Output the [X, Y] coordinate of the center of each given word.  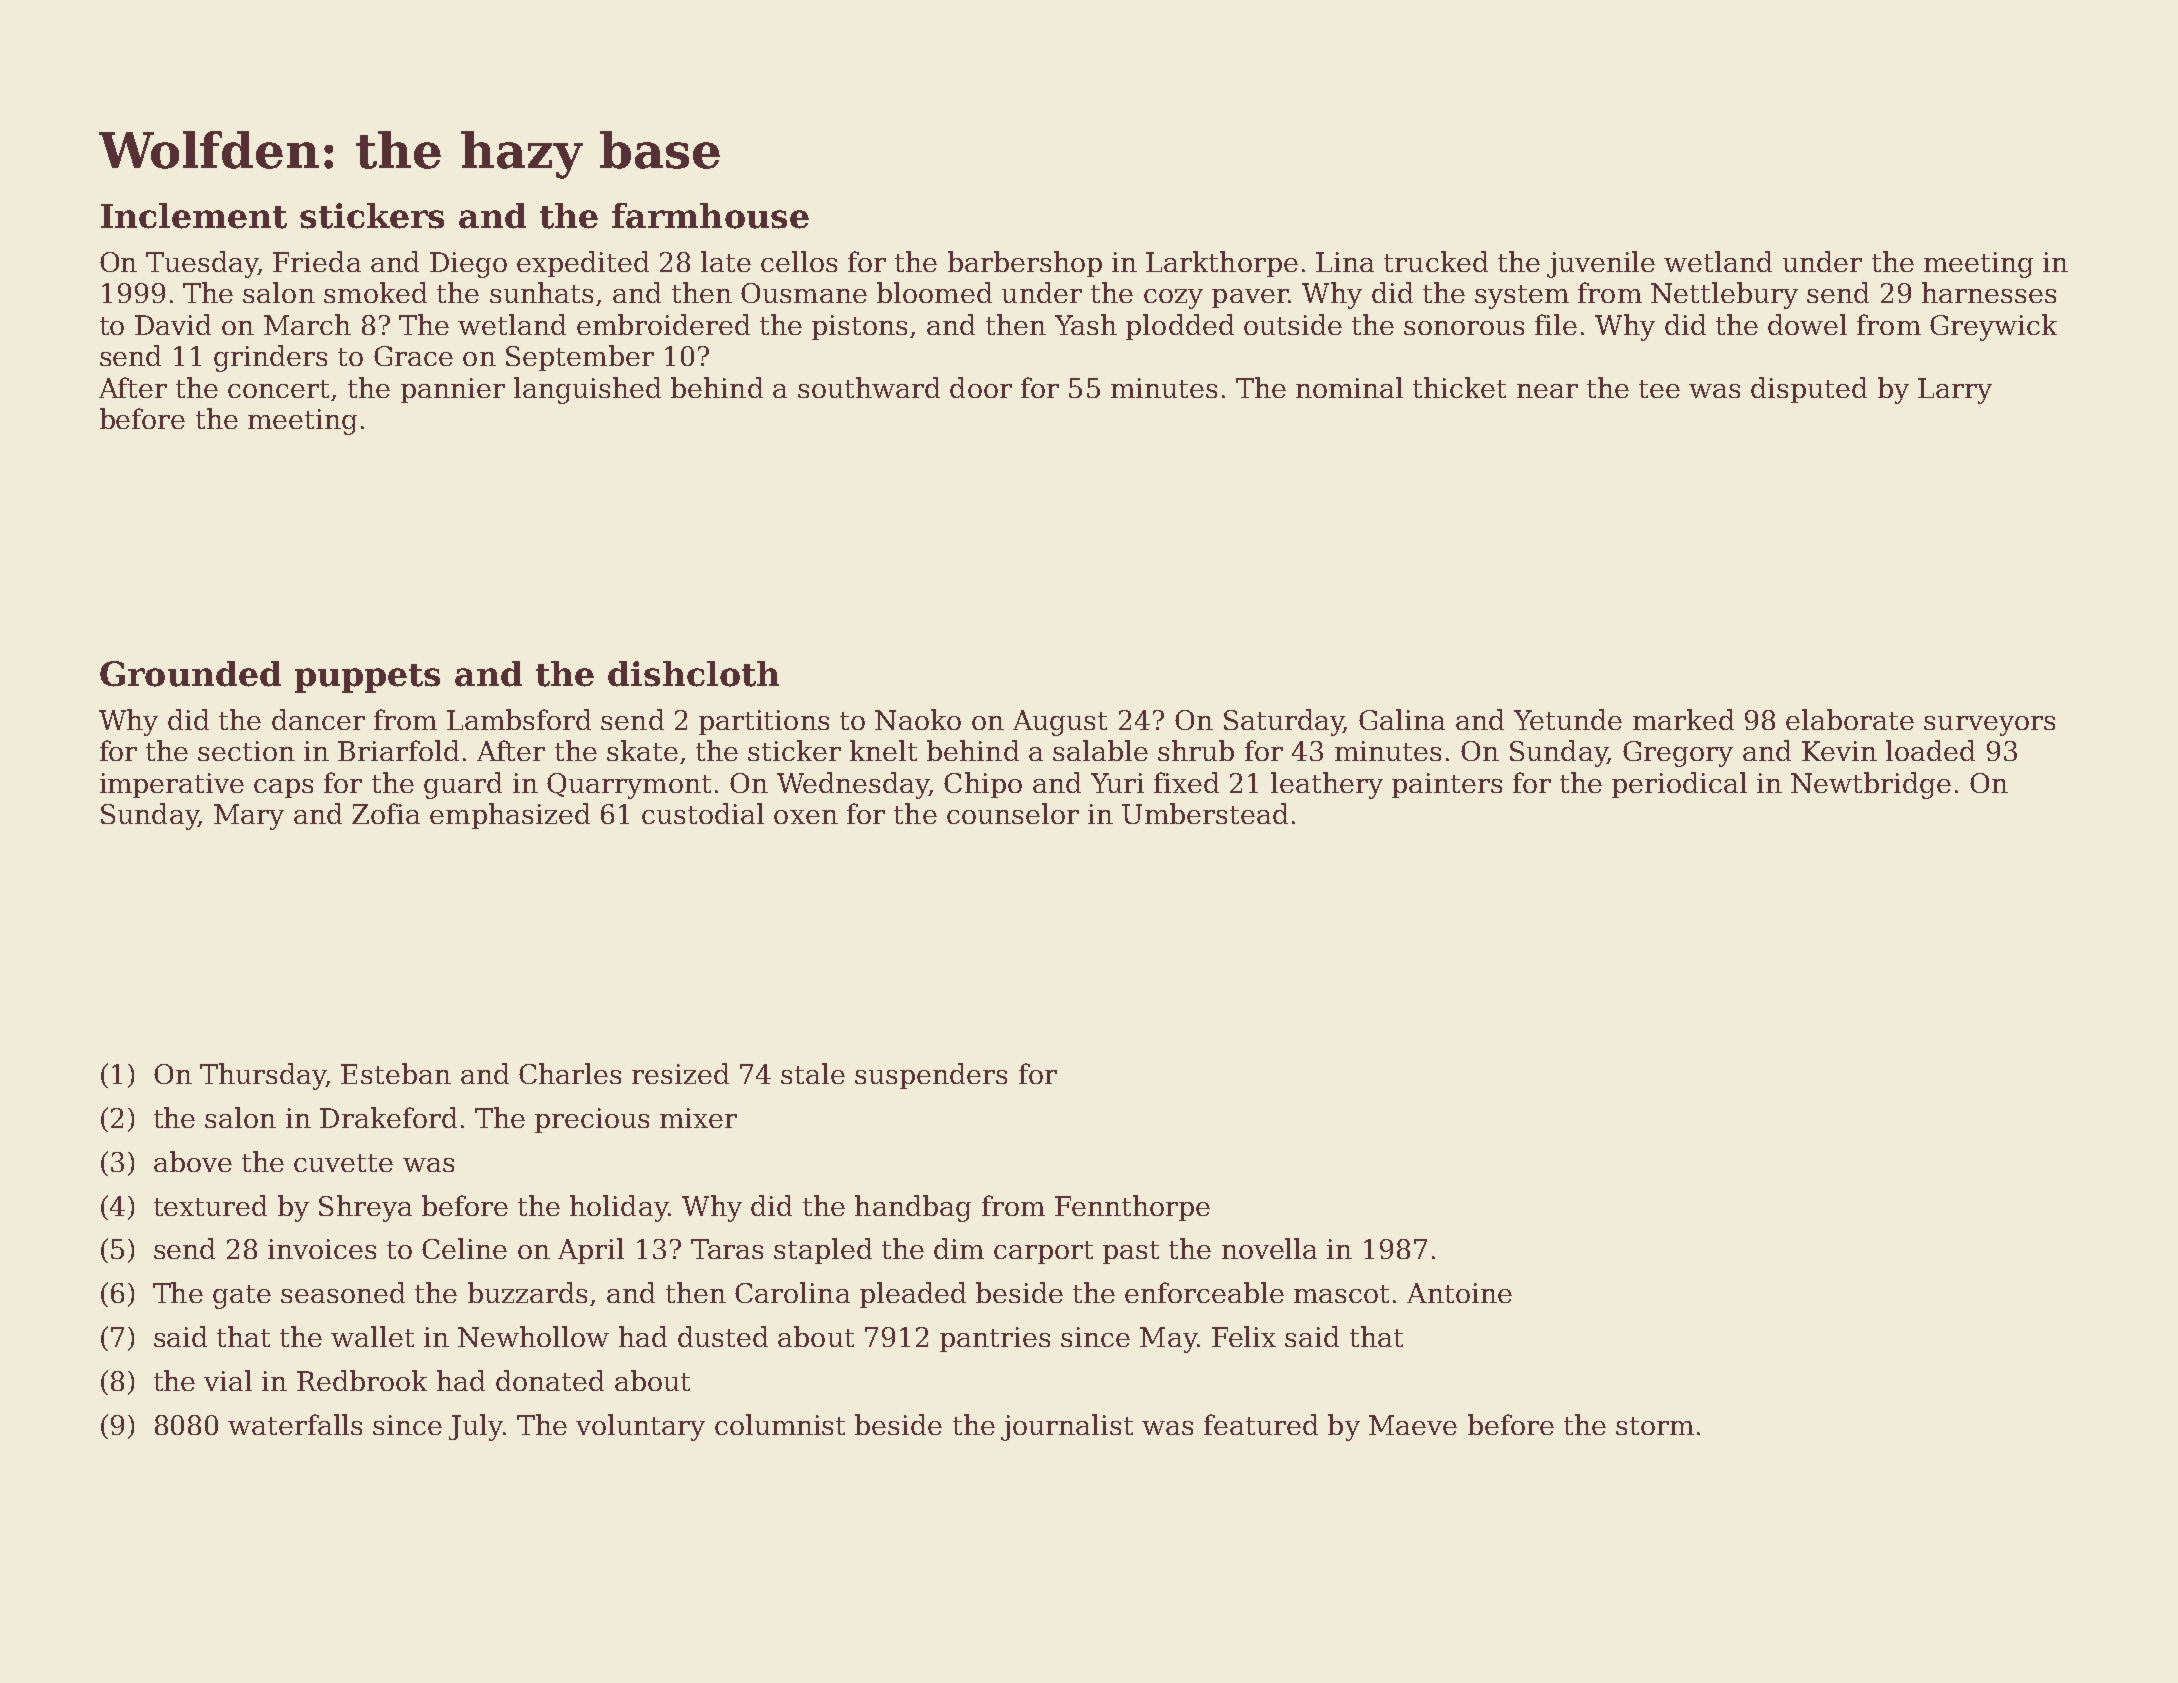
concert [278, 389]
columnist [780, 1424]
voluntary [640, 1427]
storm [1655, 1426]
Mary [249, 817]
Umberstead [1205, 813]
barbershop [1025, 264]
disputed [1809, 390]
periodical [1679, 785]
